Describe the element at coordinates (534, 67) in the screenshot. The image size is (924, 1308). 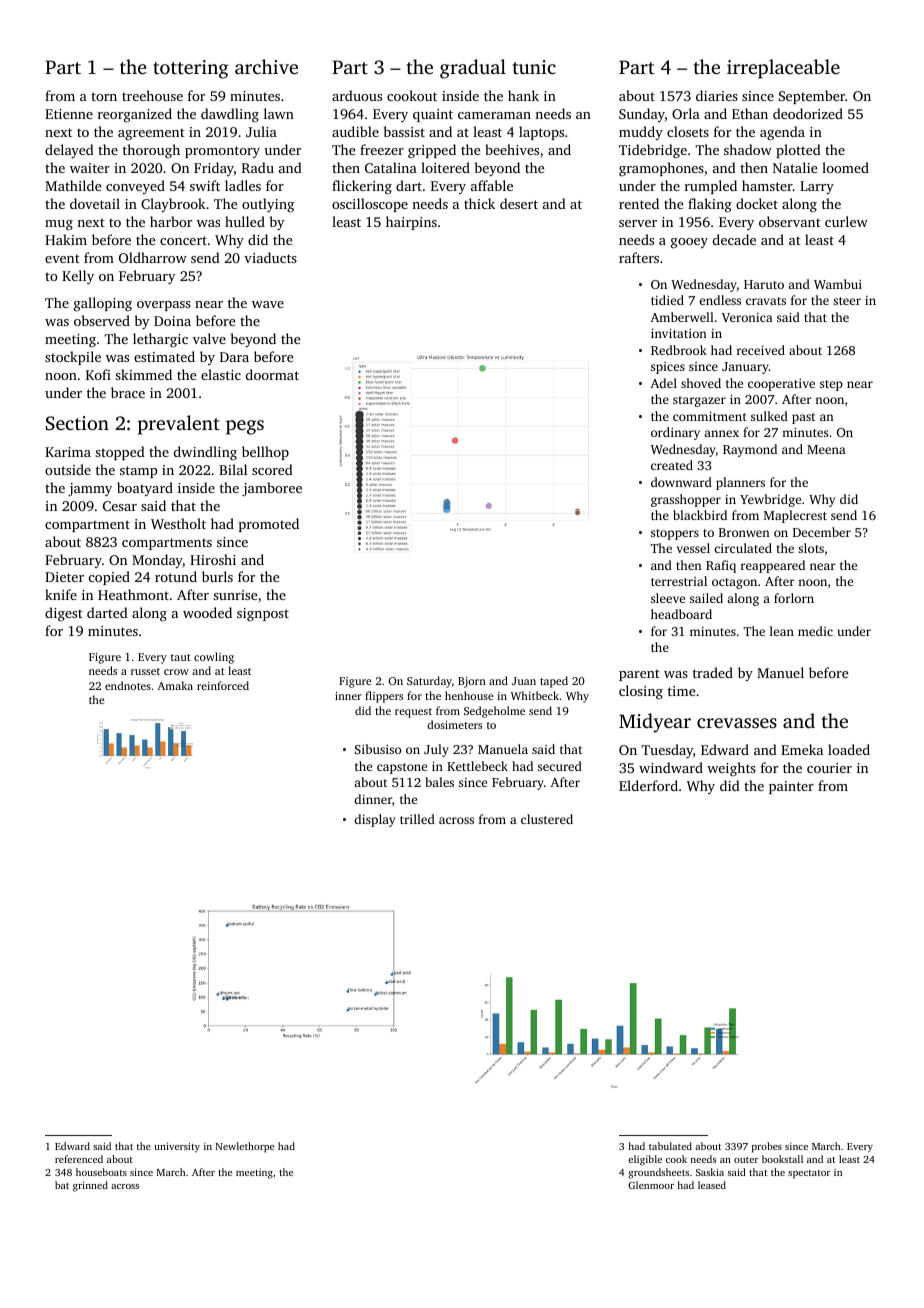
I see `tunic` at that location.
